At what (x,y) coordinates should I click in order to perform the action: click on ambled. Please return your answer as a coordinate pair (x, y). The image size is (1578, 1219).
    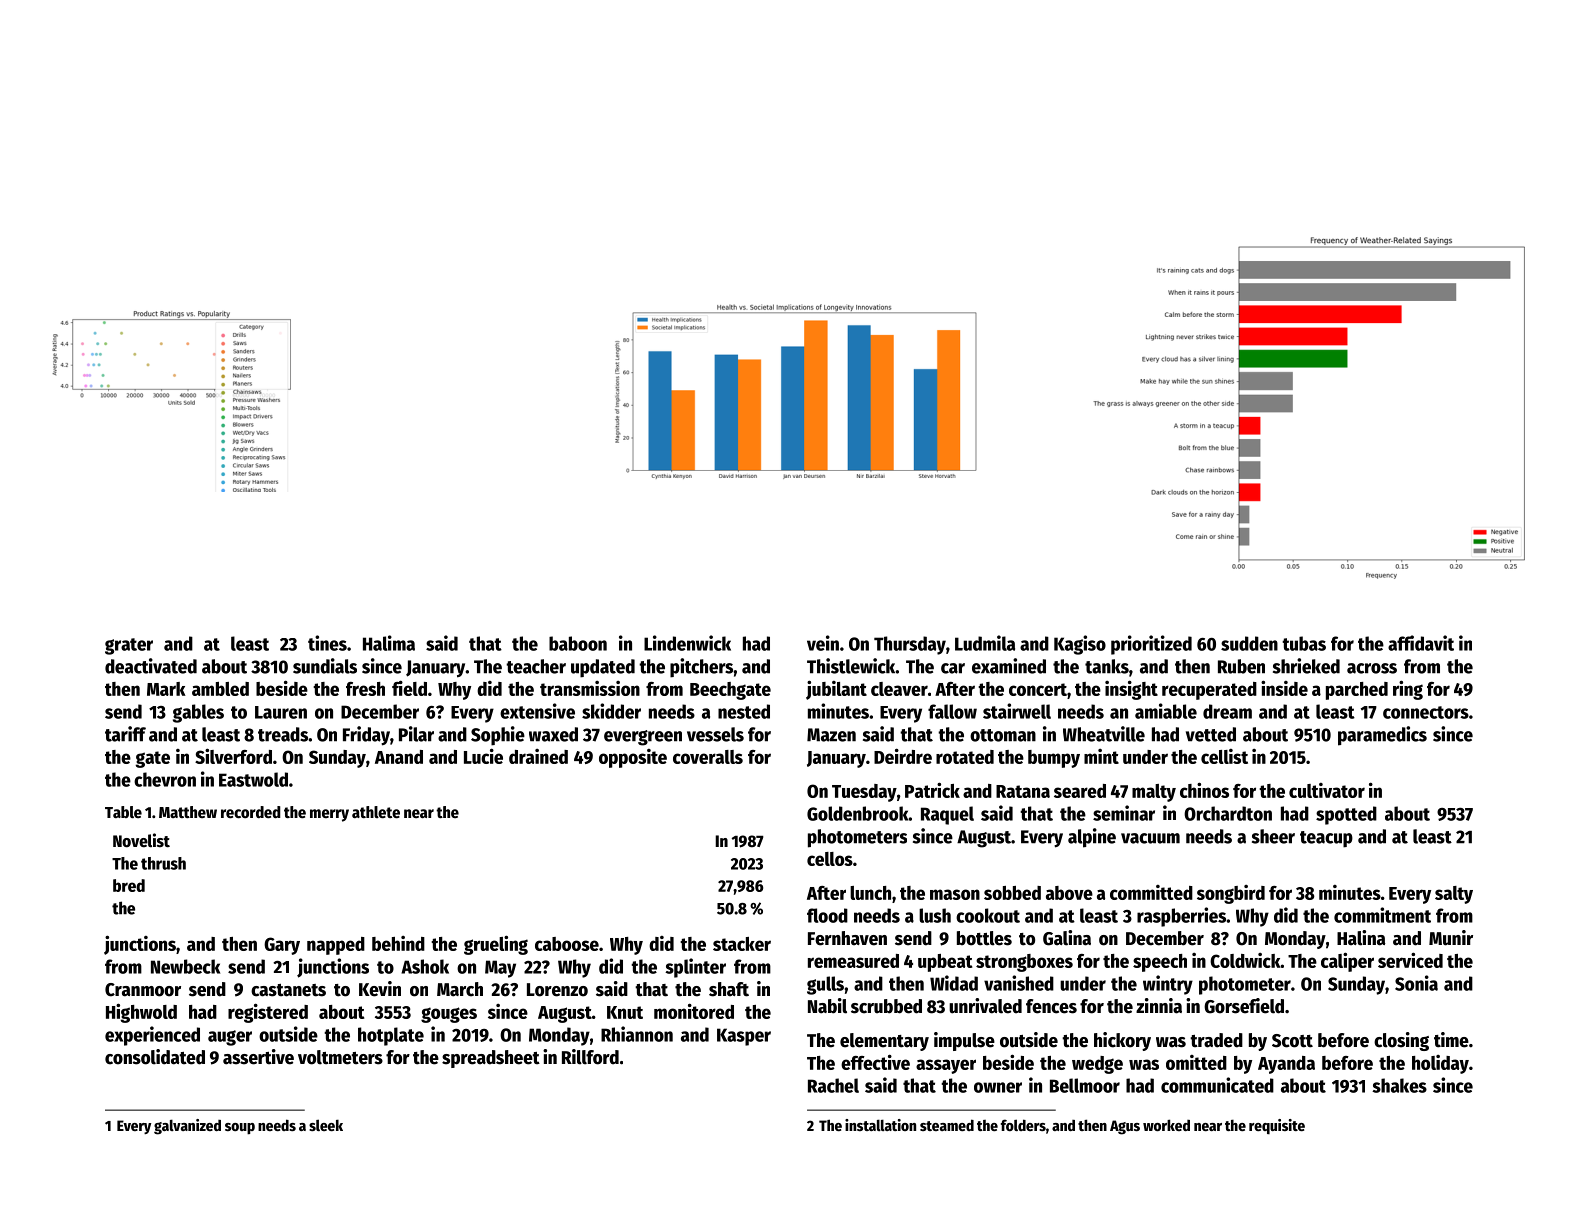
    Looking at the image, I should click on (220, 689).
